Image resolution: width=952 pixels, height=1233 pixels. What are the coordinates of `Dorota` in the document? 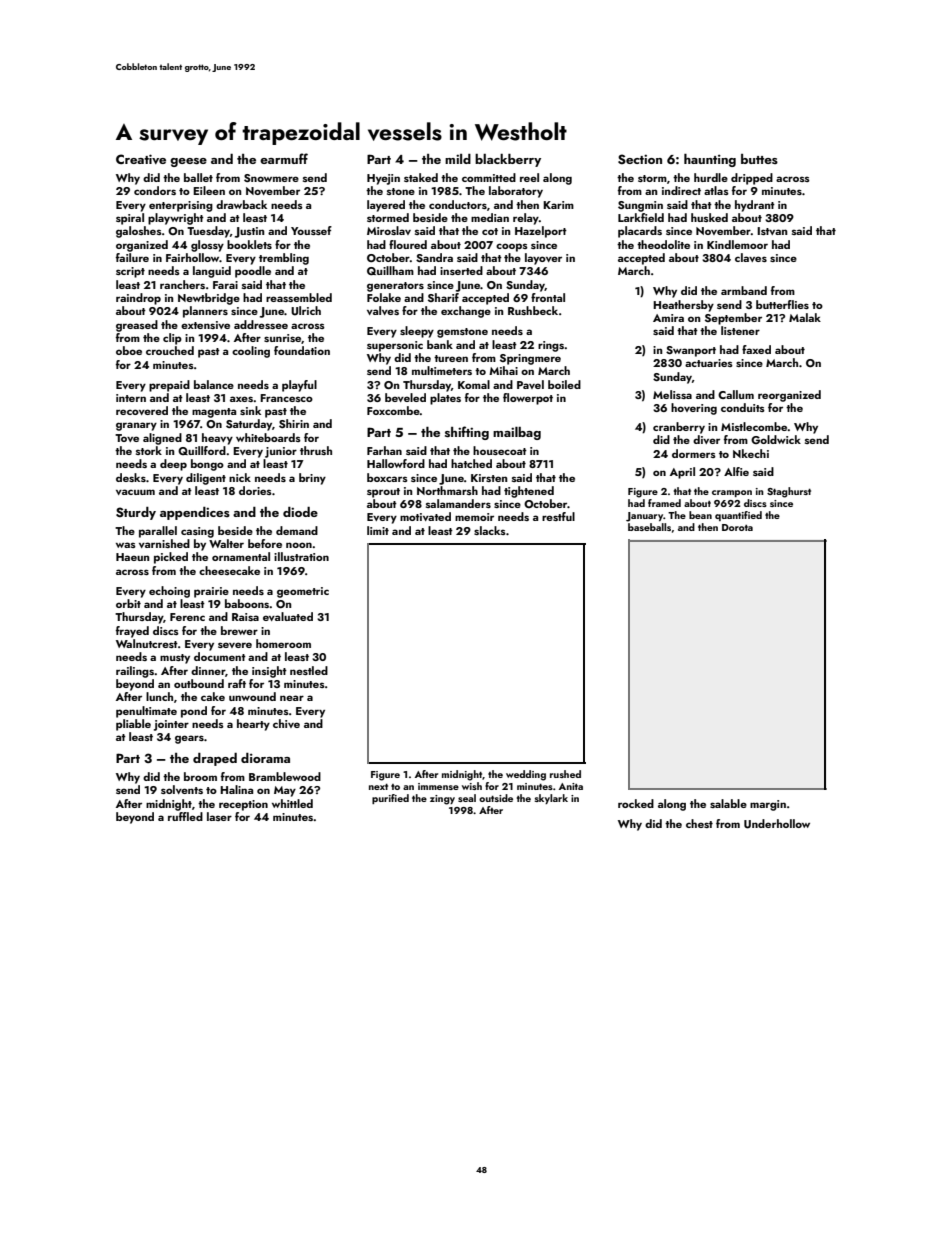 It's located at (737, 527).
